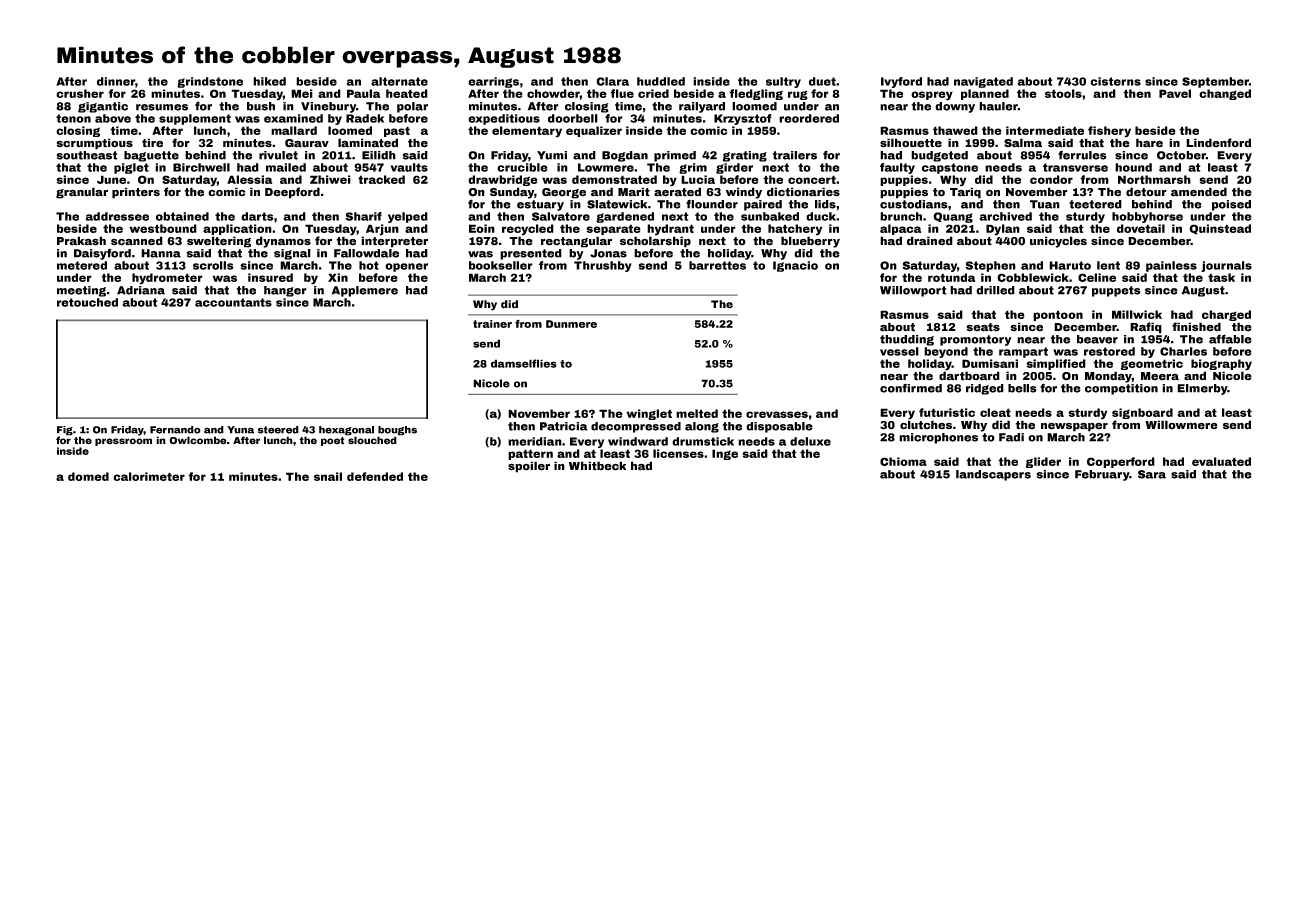 Image resolution: width=1308 pixels, height=924 pixels. Describe the element at coordinates (571, 324) in the document. I see `Dunmere` at that location.
